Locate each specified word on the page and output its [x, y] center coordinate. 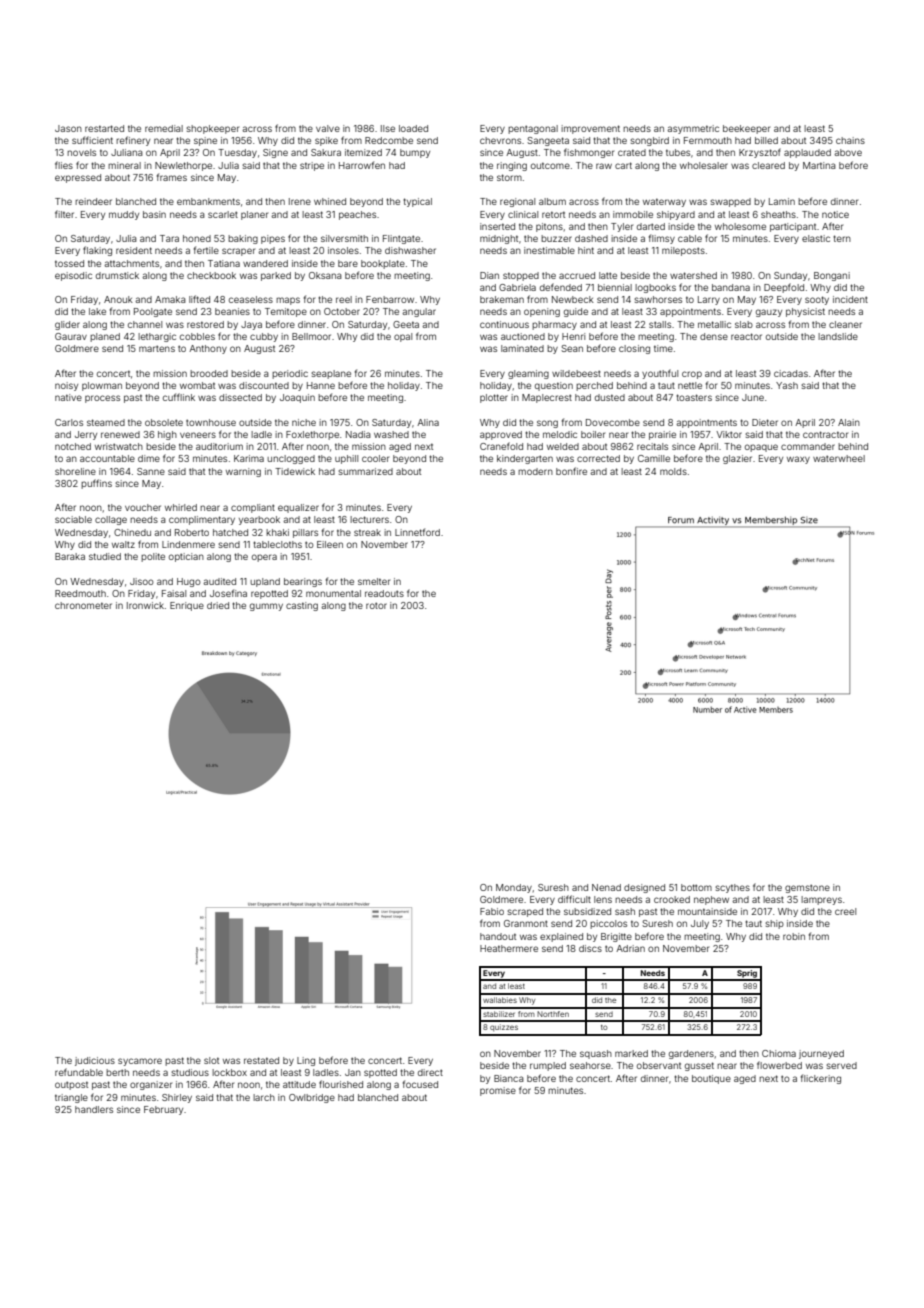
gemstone [807, 888]
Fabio [492, 911]
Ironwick [145, 605]
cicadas [791, 373]
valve [328, 128]
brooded [209, 373]
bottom [696, 887]
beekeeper [746, 129]
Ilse [388, 128]
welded [563, 446]
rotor [376, 605]
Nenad [606, 887]
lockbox [229, 1072]
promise [498, 1091]
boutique [711, 1079]
